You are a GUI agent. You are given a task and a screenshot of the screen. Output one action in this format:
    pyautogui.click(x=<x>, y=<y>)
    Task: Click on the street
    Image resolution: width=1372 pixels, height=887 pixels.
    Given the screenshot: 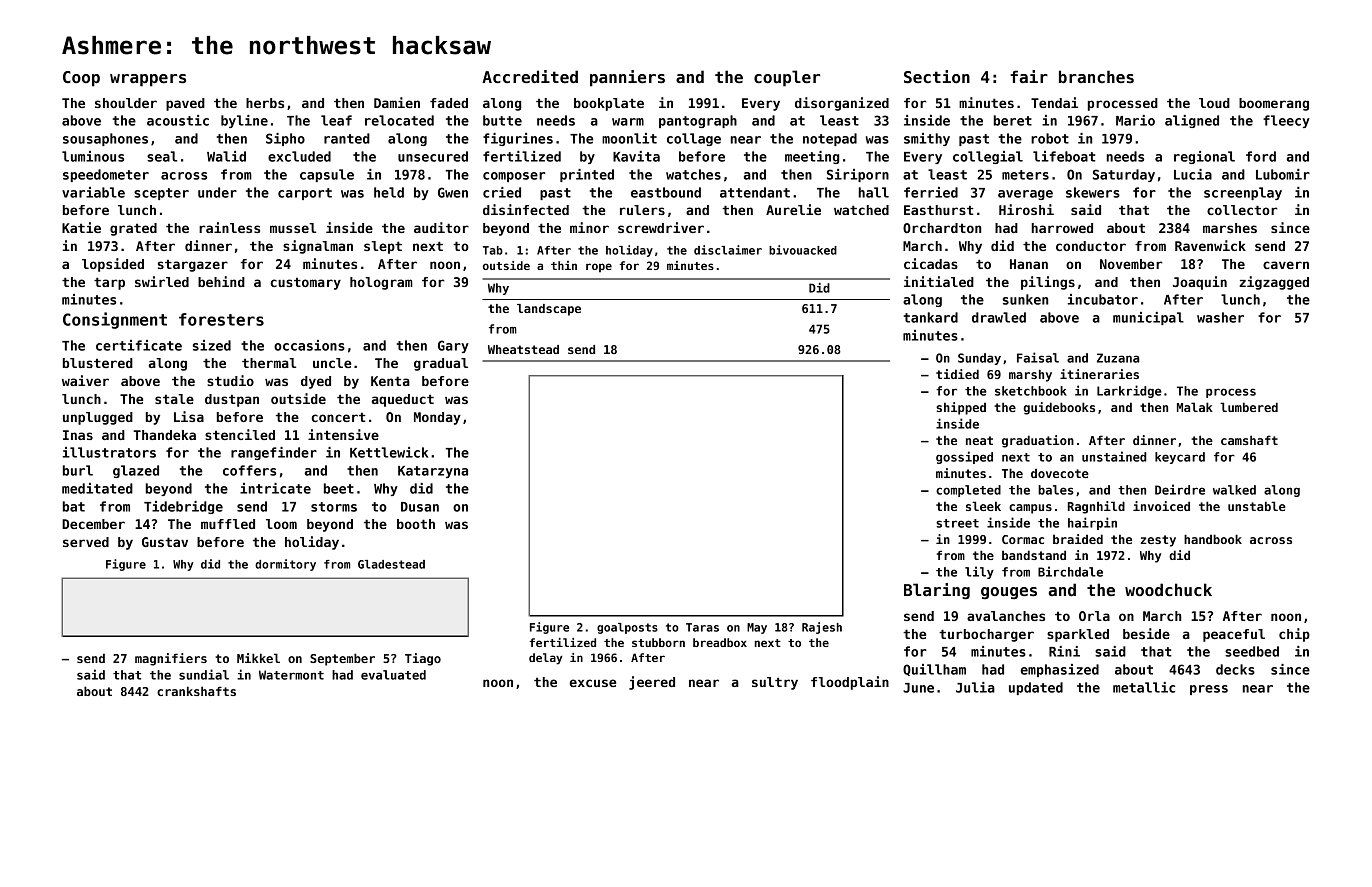 What is the action you would take?
    pyautogui.click(x=957, y=523)
